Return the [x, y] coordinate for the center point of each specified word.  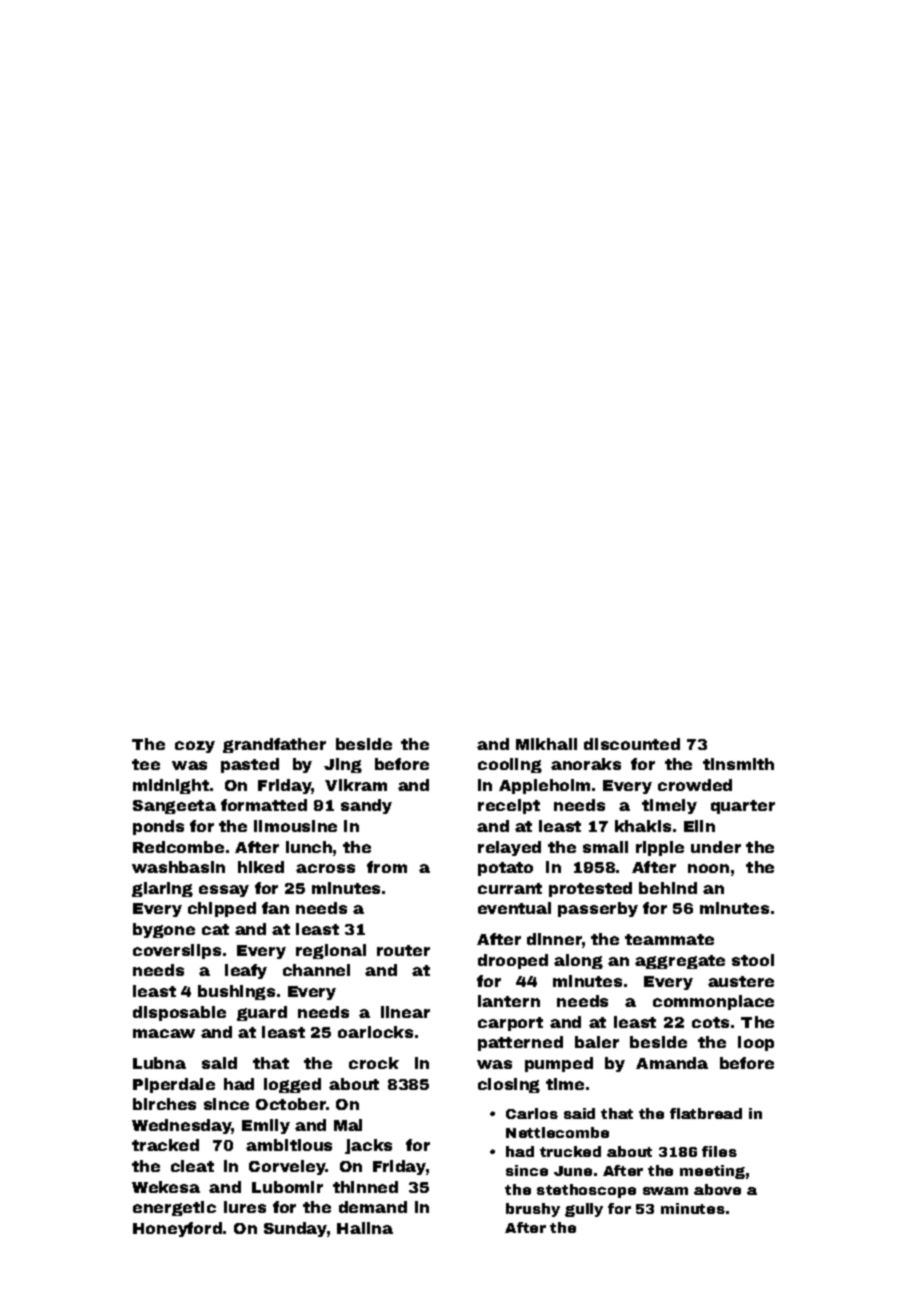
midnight [171, 786]
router [403, 950]
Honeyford [177, 1229]
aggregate [680, 962]
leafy [246, 971]
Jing [343, 765]
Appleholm [544, 786]
